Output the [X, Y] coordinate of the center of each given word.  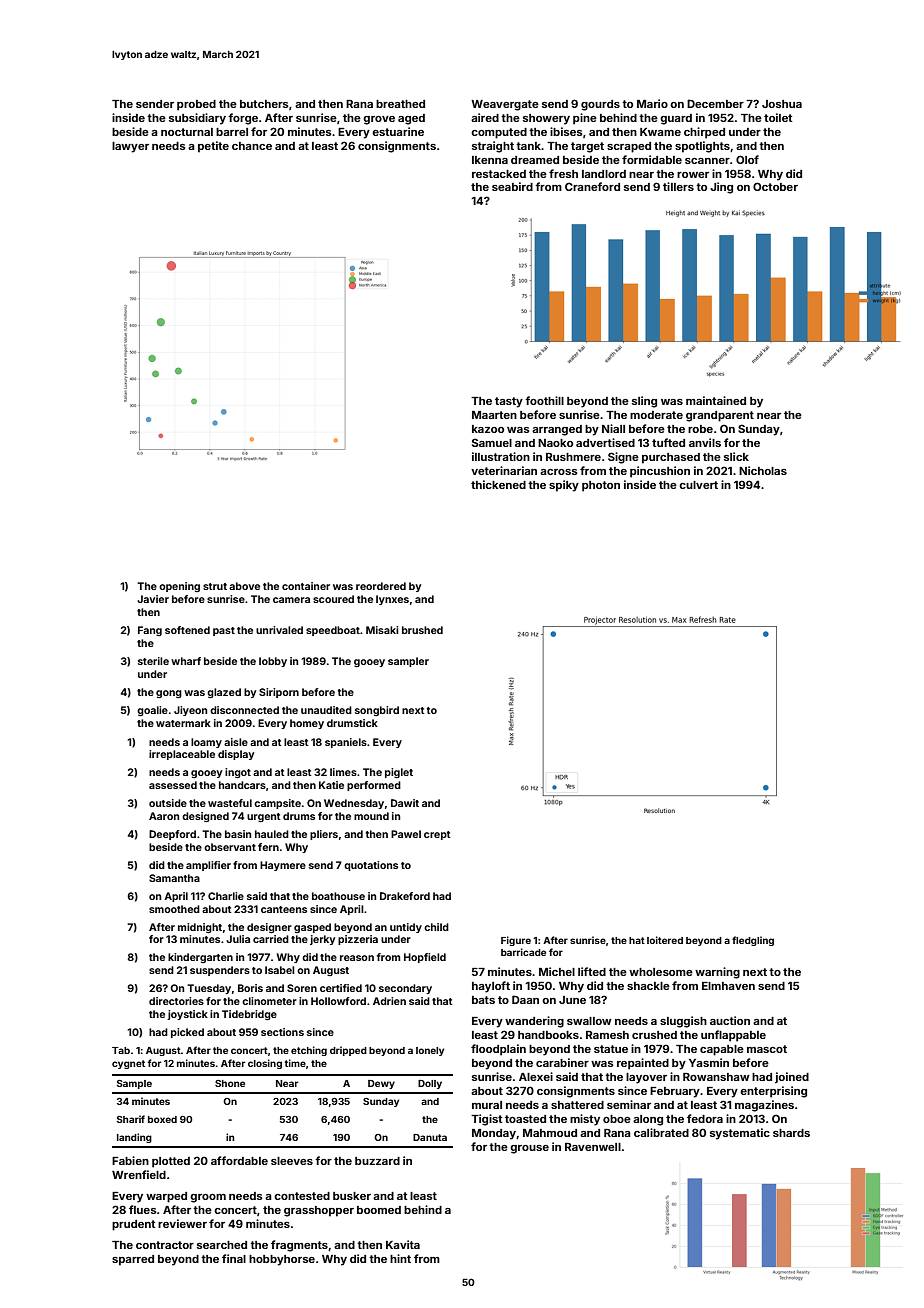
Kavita [403, 1244]
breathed [400, 104]
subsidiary [197, 119]
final [234, 1258]
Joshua [782, 104]
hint [400, 1258]
